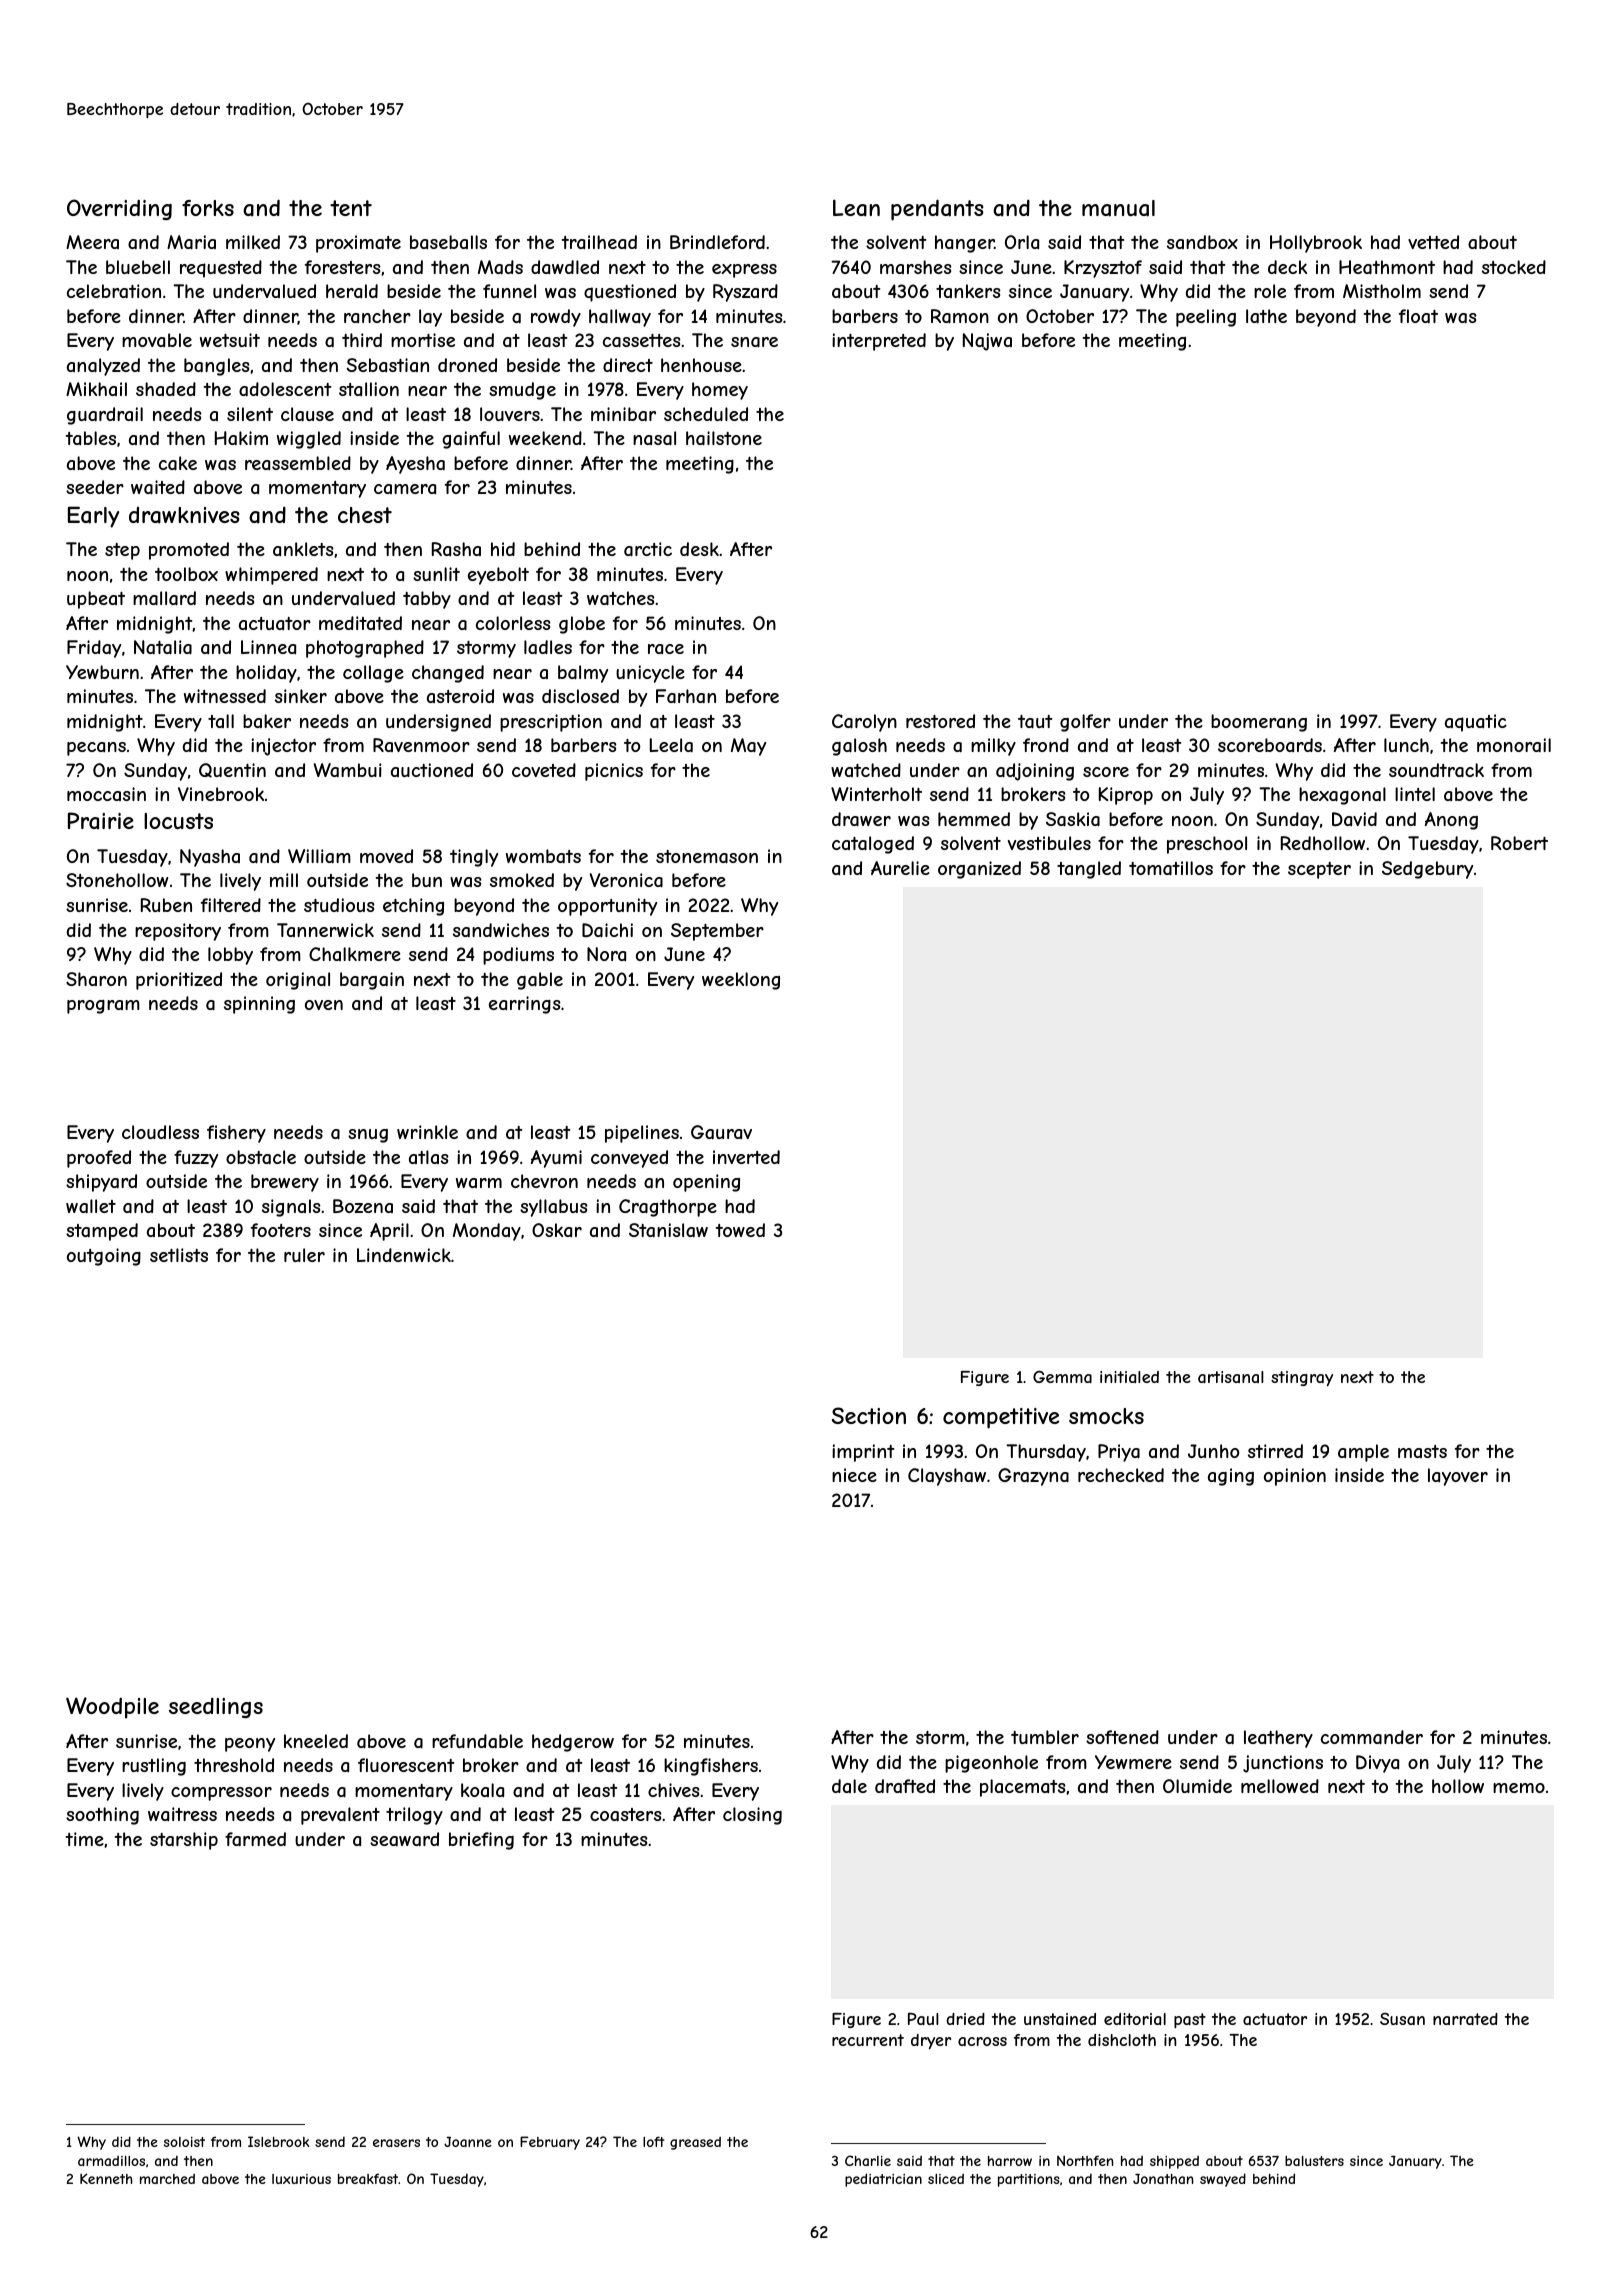  Describe the element at coordinates (900, 868) in the screenshot. I see `Aurelie` at that location.
